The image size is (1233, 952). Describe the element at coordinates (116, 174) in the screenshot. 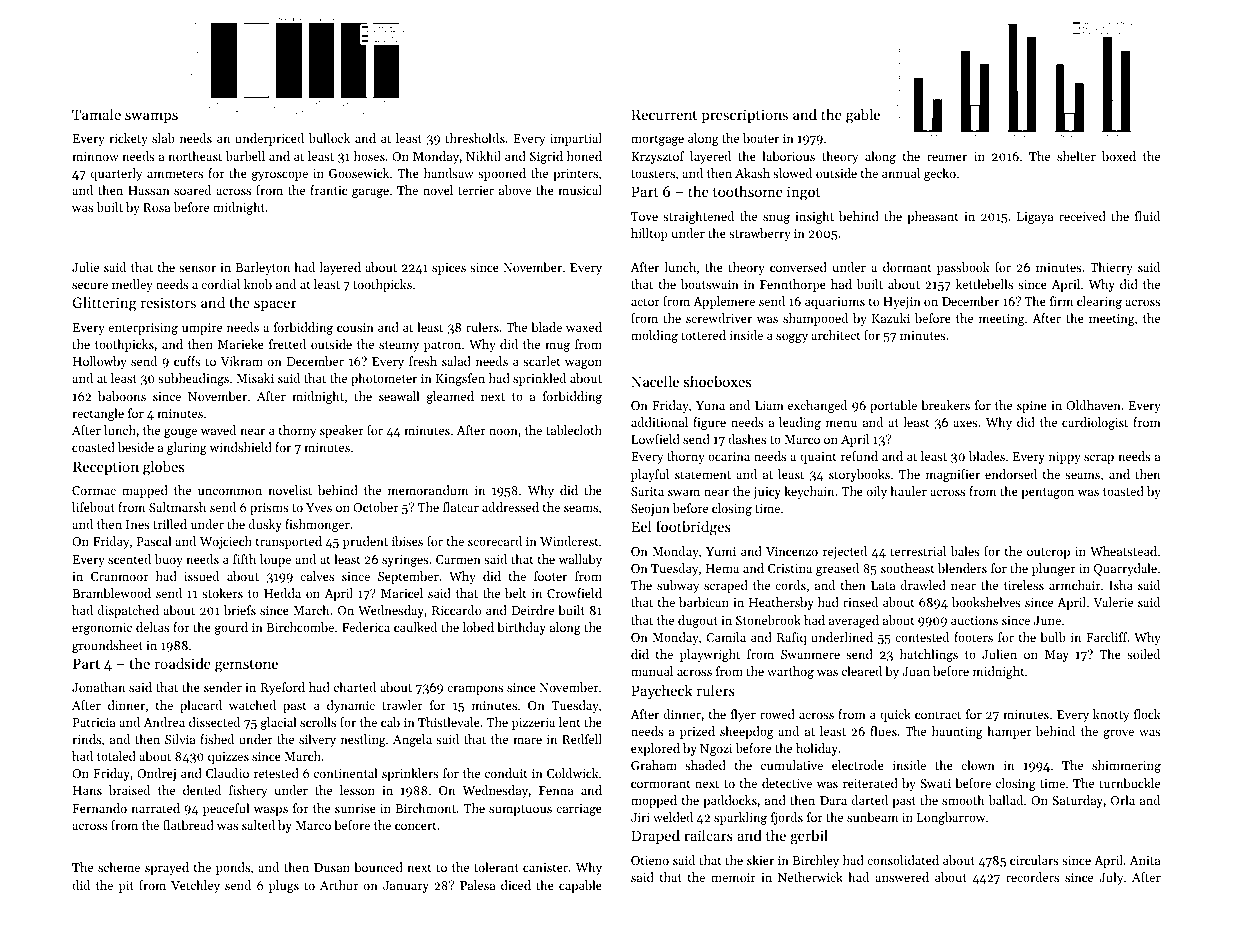

I see `quarterly` at that location.
